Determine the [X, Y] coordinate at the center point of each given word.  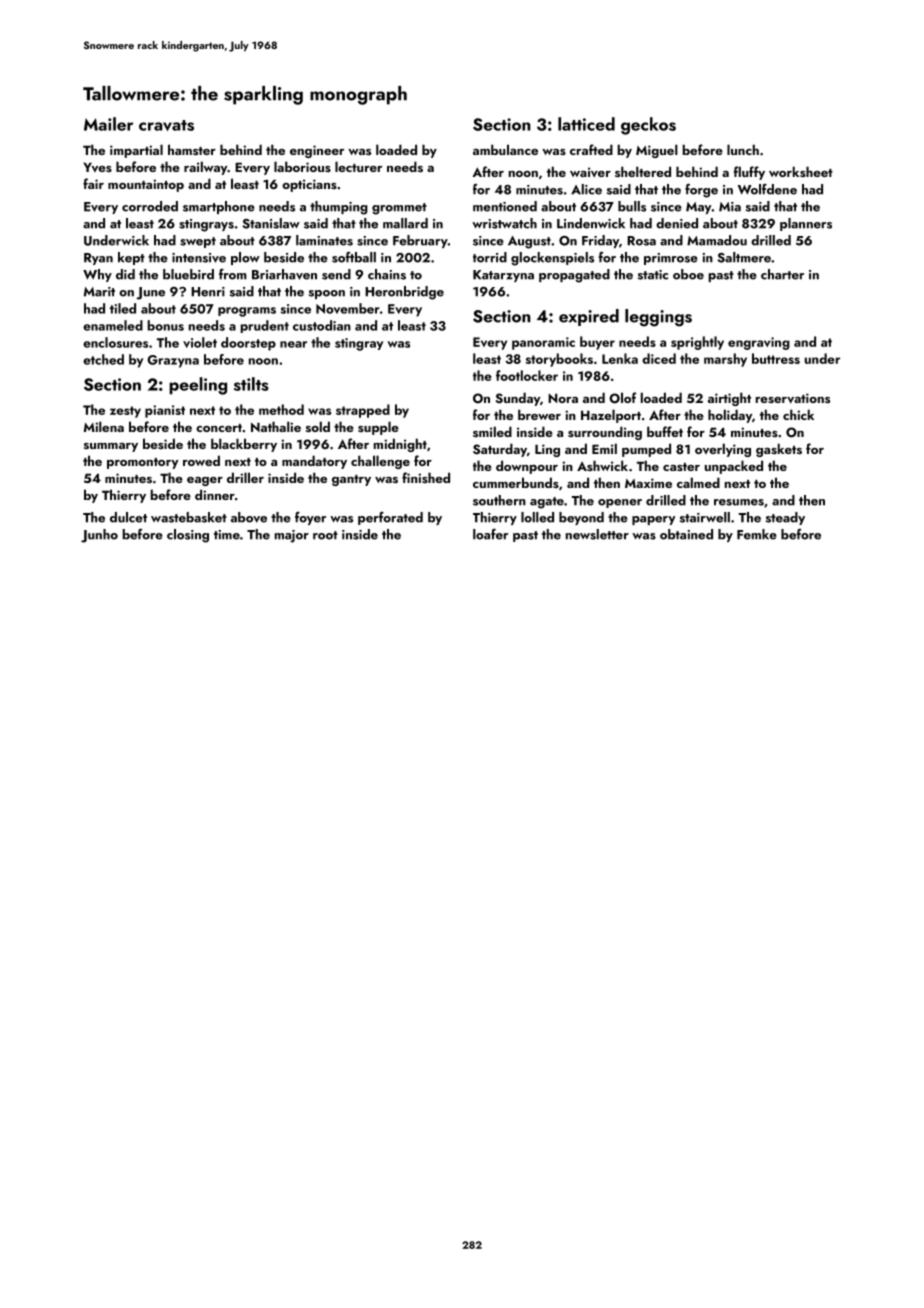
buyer [597, 343]
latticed [586, 124]
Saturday [500, 450]
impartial [136, 151]
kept [131, 258]
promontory [142, 463]
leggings [658, 318]
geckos [648, 126]
